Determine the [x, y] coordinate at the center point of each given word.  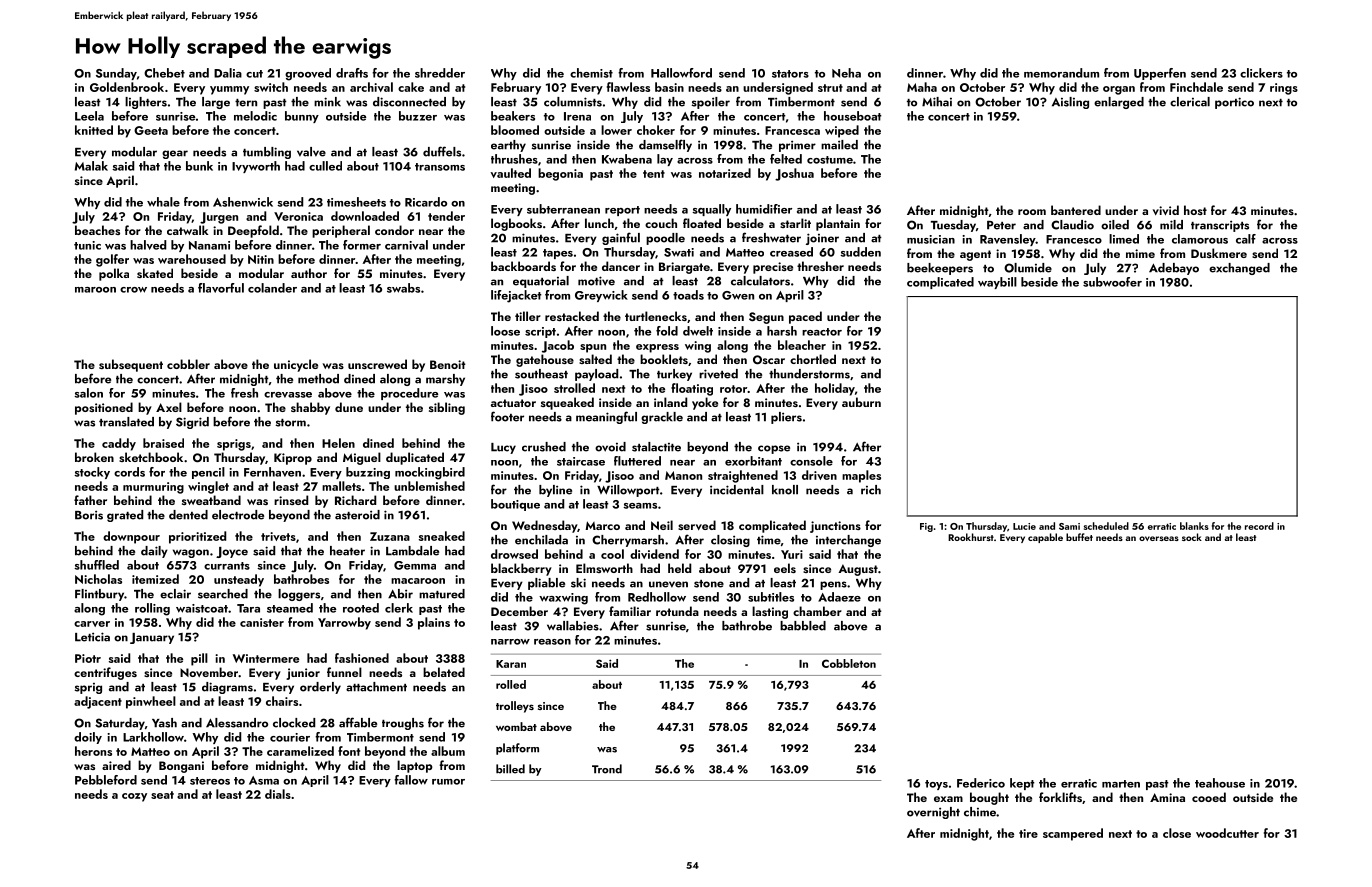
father [90, 500]
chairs [282, 701]
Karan [511, 664]
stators [790, 74]
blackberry [521, 569]
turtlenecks [656, 316]
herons [93, 751]
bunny [302, 117]
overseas [1159, 538]
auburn [861, 402]
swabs [403, 288]
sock [1192, 537]
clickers [1261, 73]
